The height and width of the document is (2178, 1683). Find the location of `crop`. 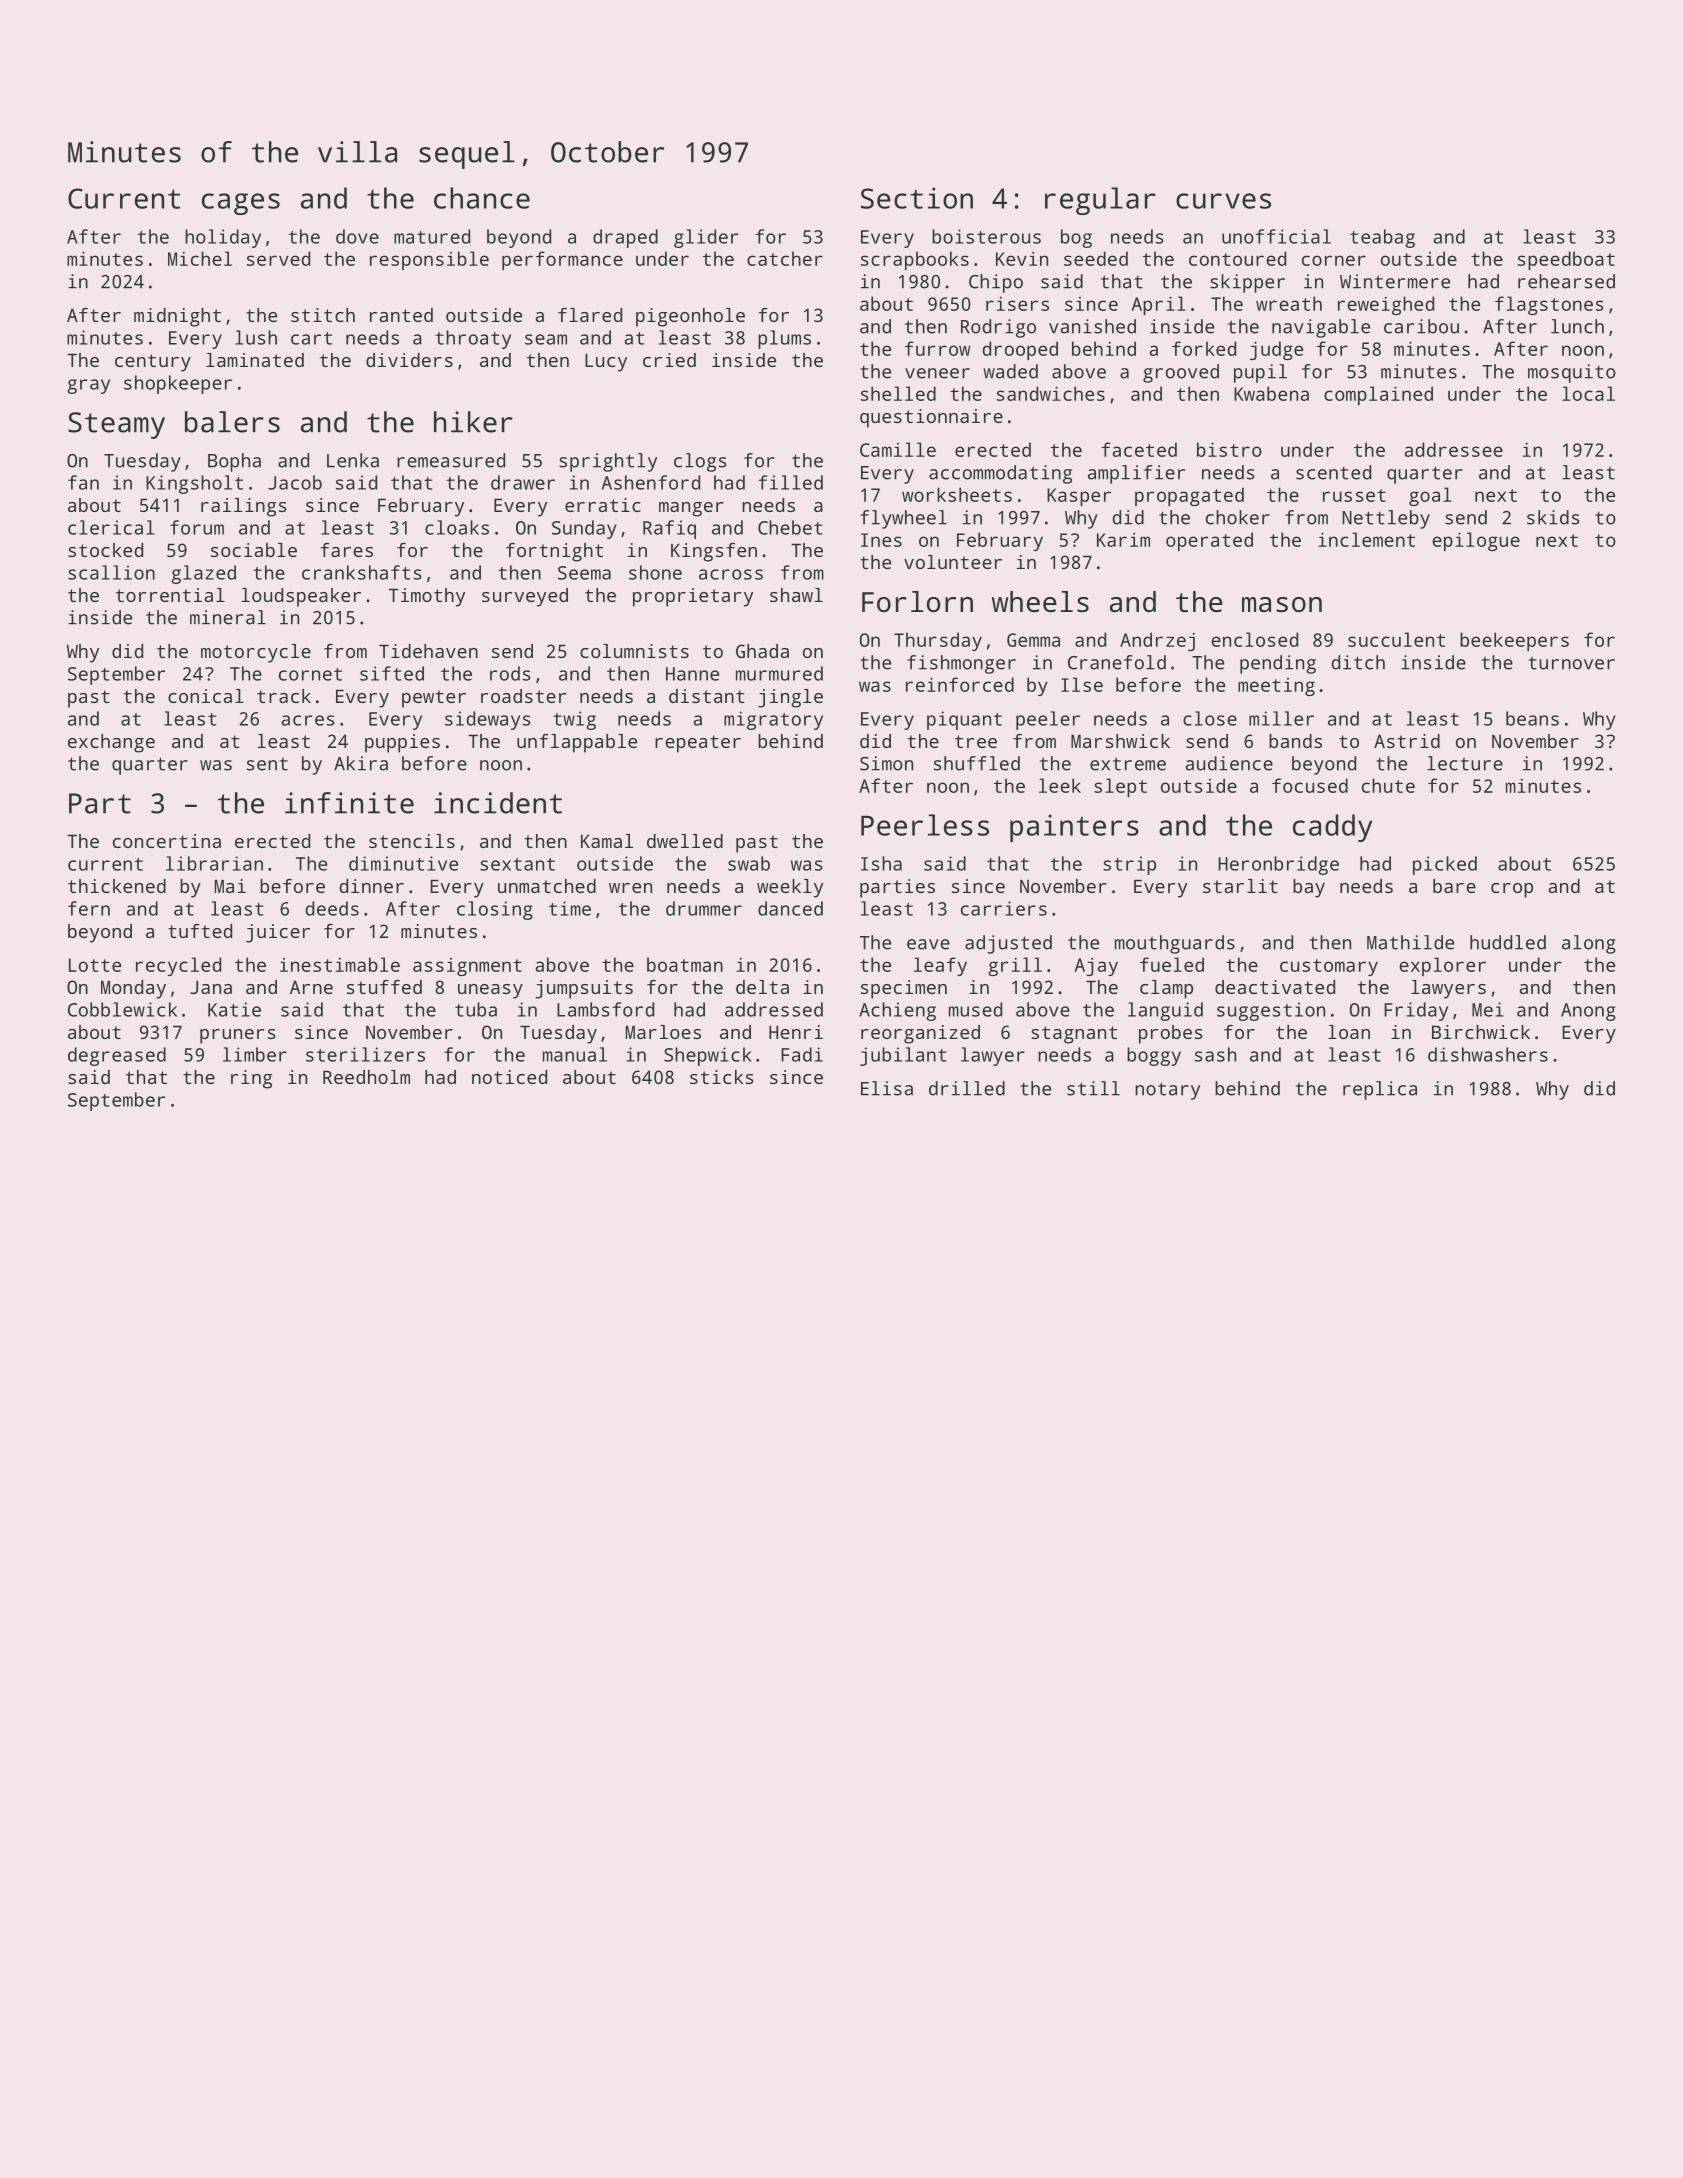

crop is located at coordinates (1512, 890).
